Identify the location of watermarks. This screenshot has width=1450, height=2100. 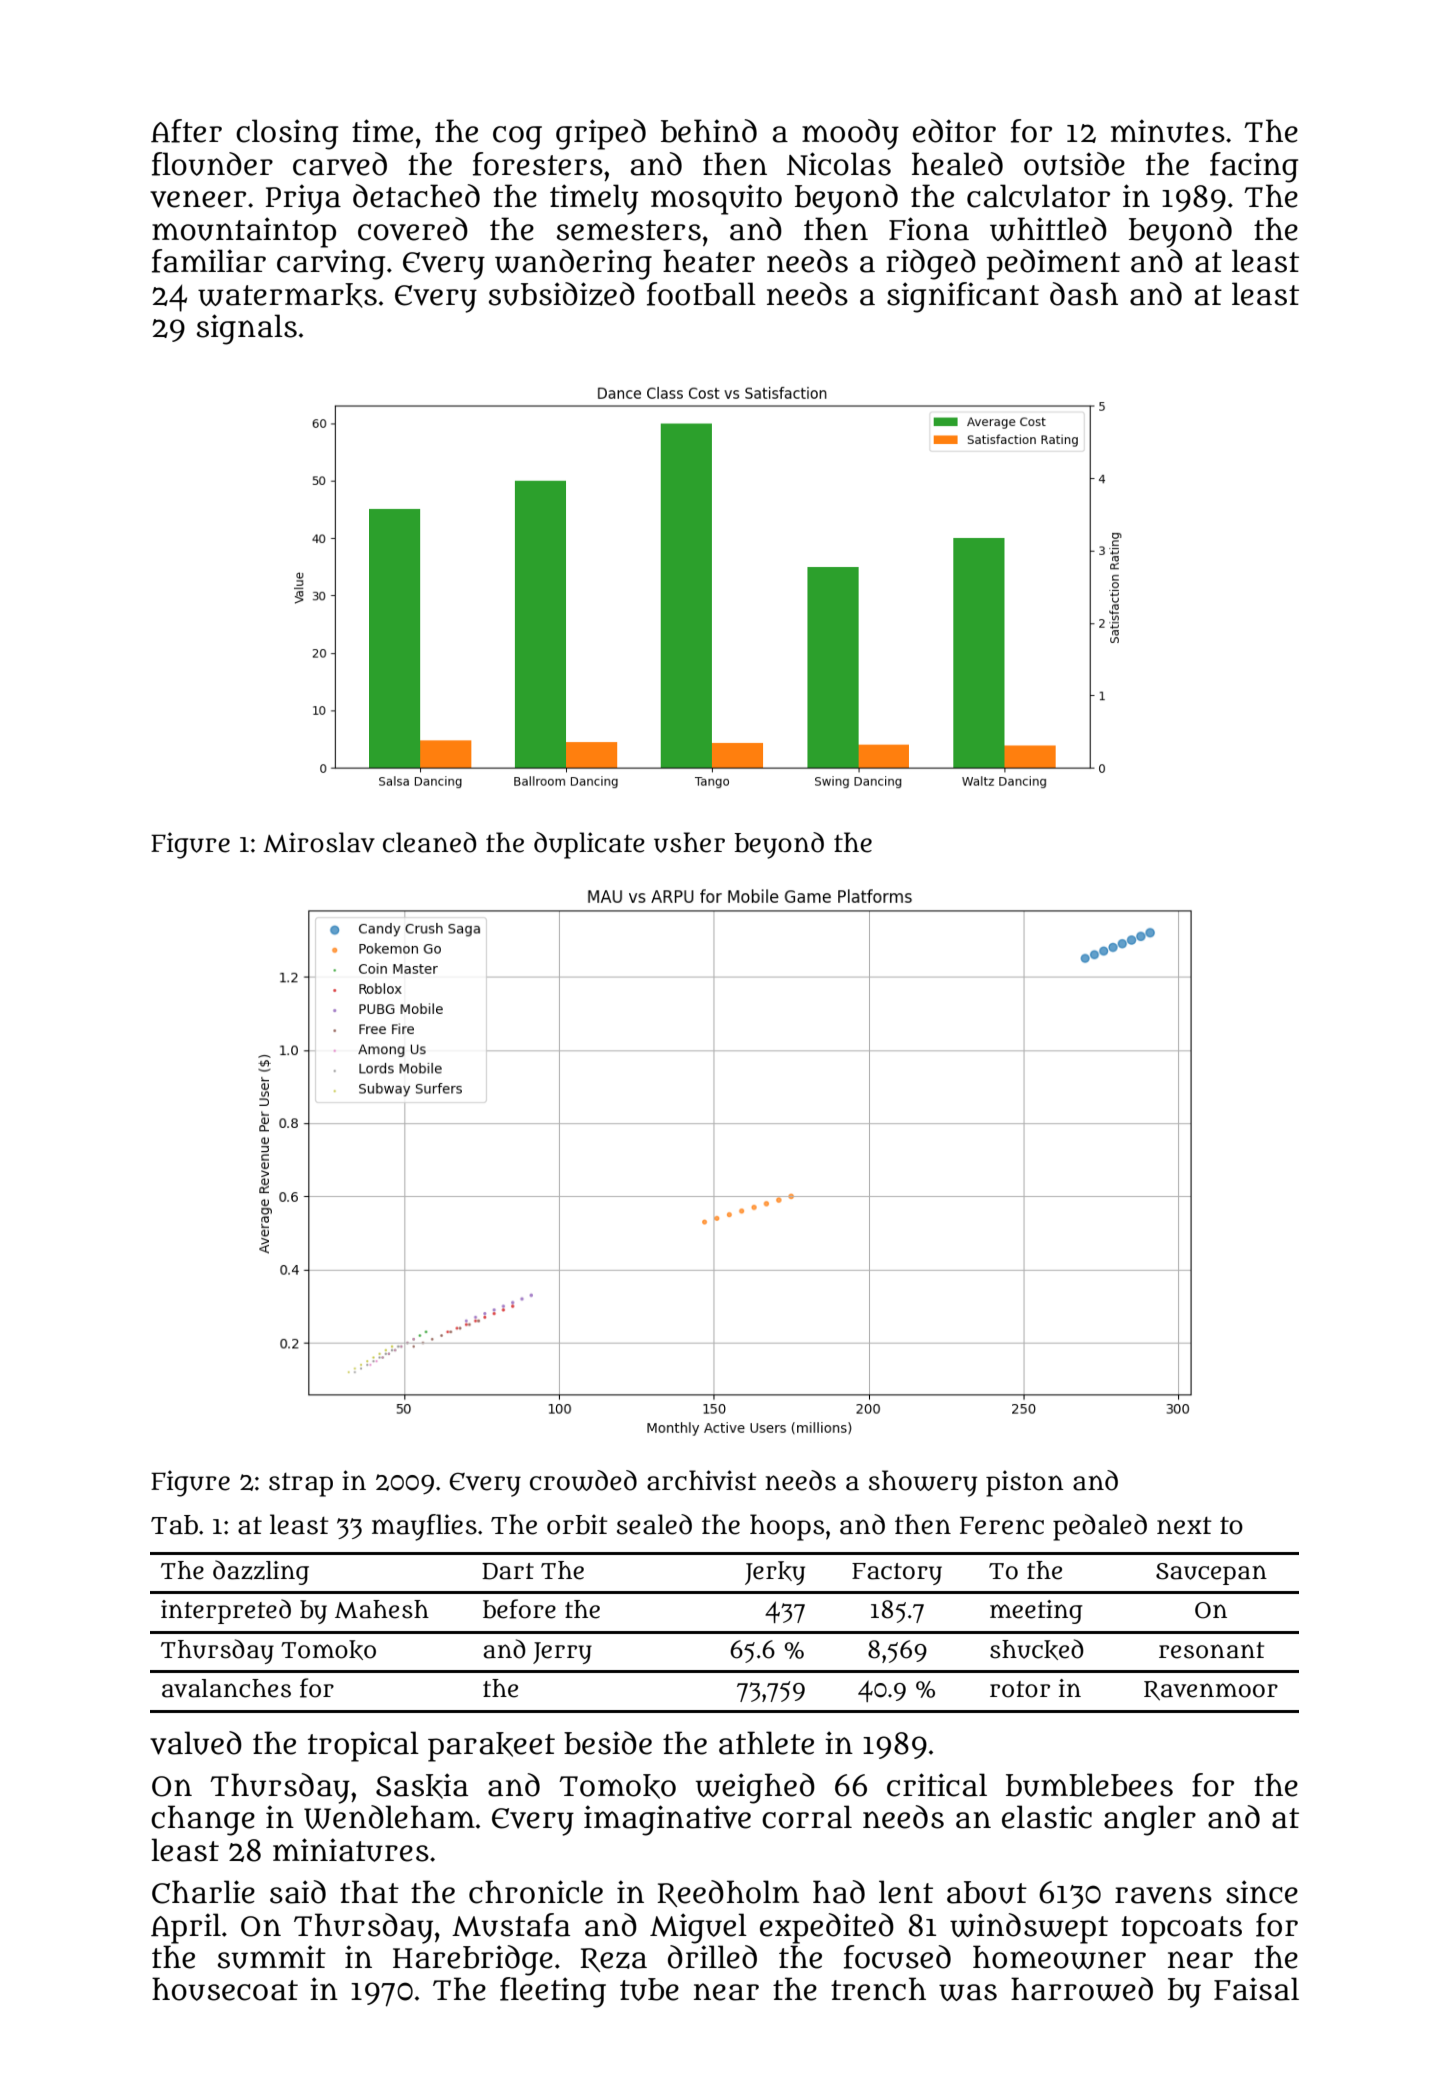
(287, 295).
